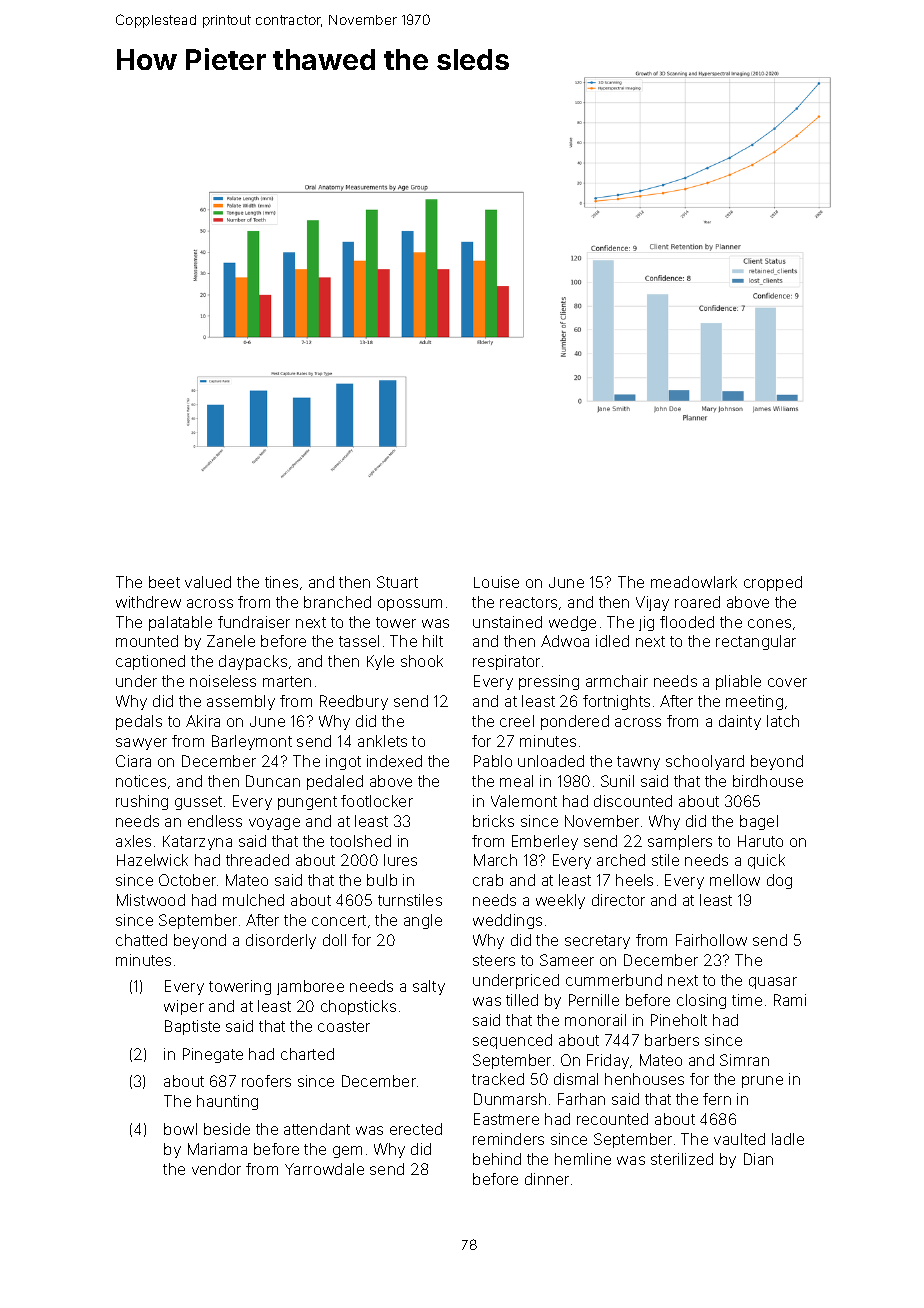 The width and height of the page is (924, 1308). What do you see at coordinates (253, 900) in the page?
I see `mulched` at bounding box center [253, 900].
